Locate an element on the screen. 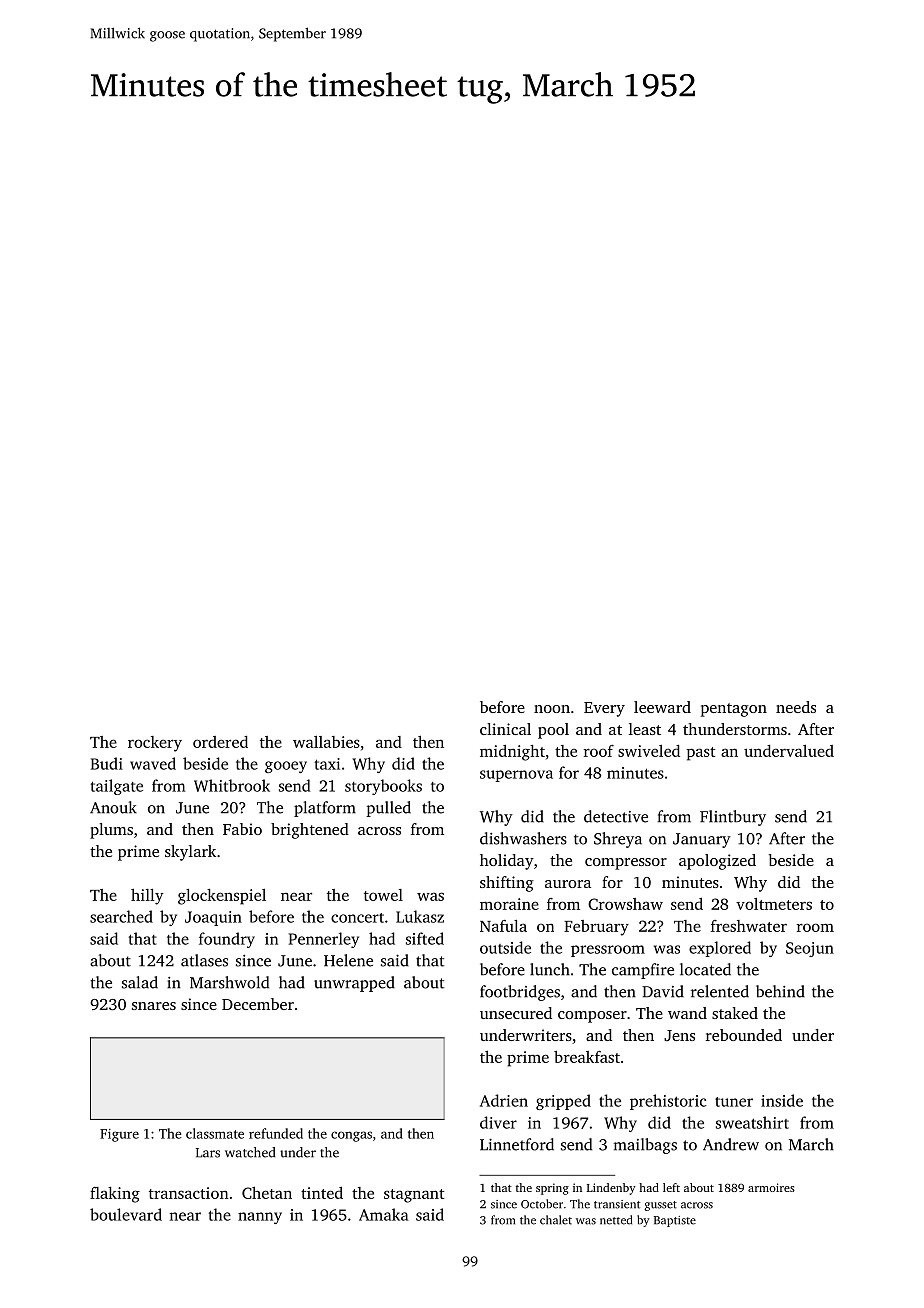  inside is located at coordinates (782, 1100).
